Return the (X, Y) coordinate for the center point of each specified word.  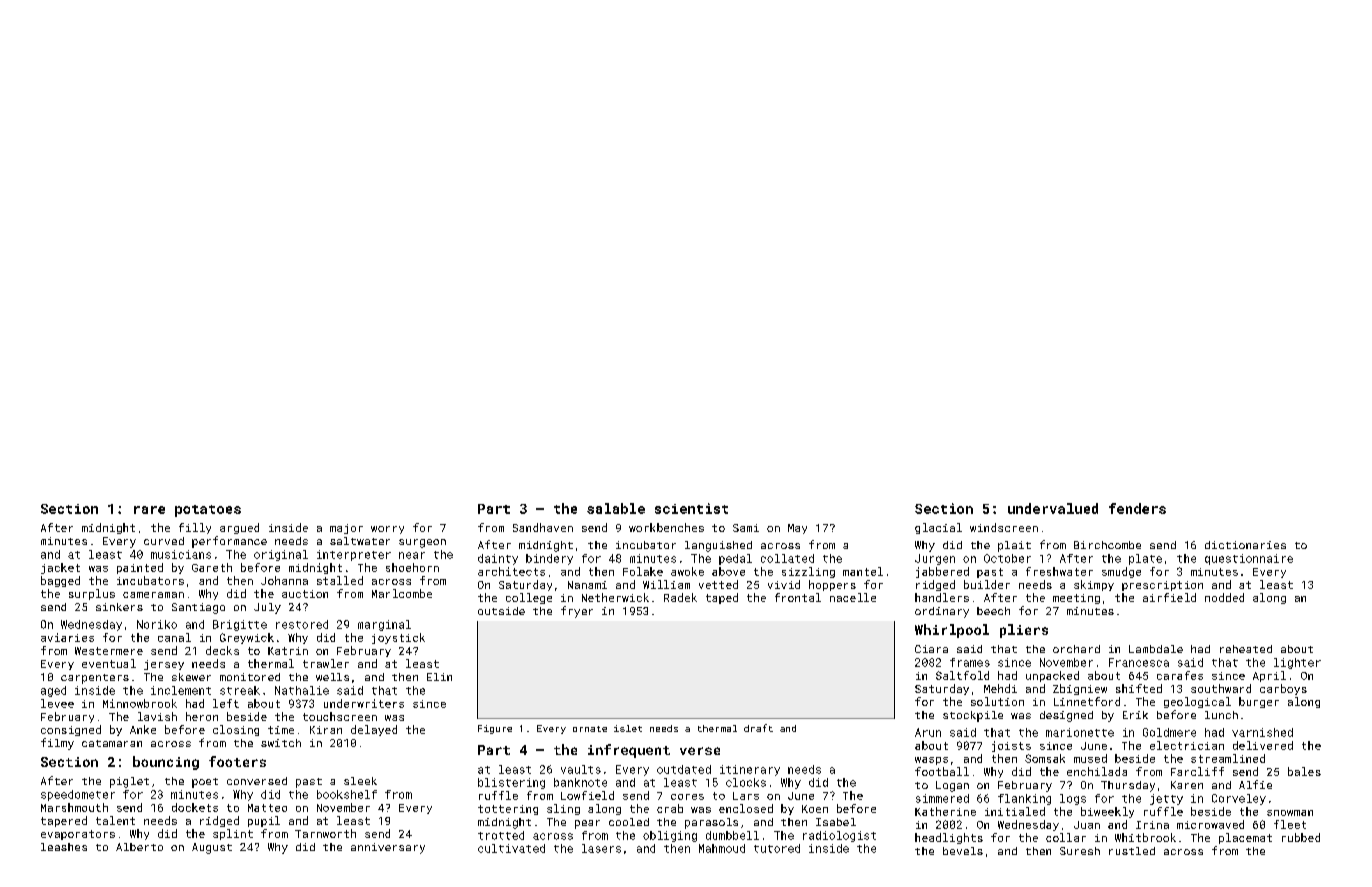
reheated (1246, 649)
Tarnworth (325, 833)
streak (240, 690)
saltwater (360, 541)
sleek (360, 781)
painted (140, 568)
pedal (735, 559)
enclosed (746, 808)
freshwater (1059, 571)
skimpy (1094, 585)
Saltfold (962, 675)
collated (787, 558)
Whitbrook (1145, 837)
